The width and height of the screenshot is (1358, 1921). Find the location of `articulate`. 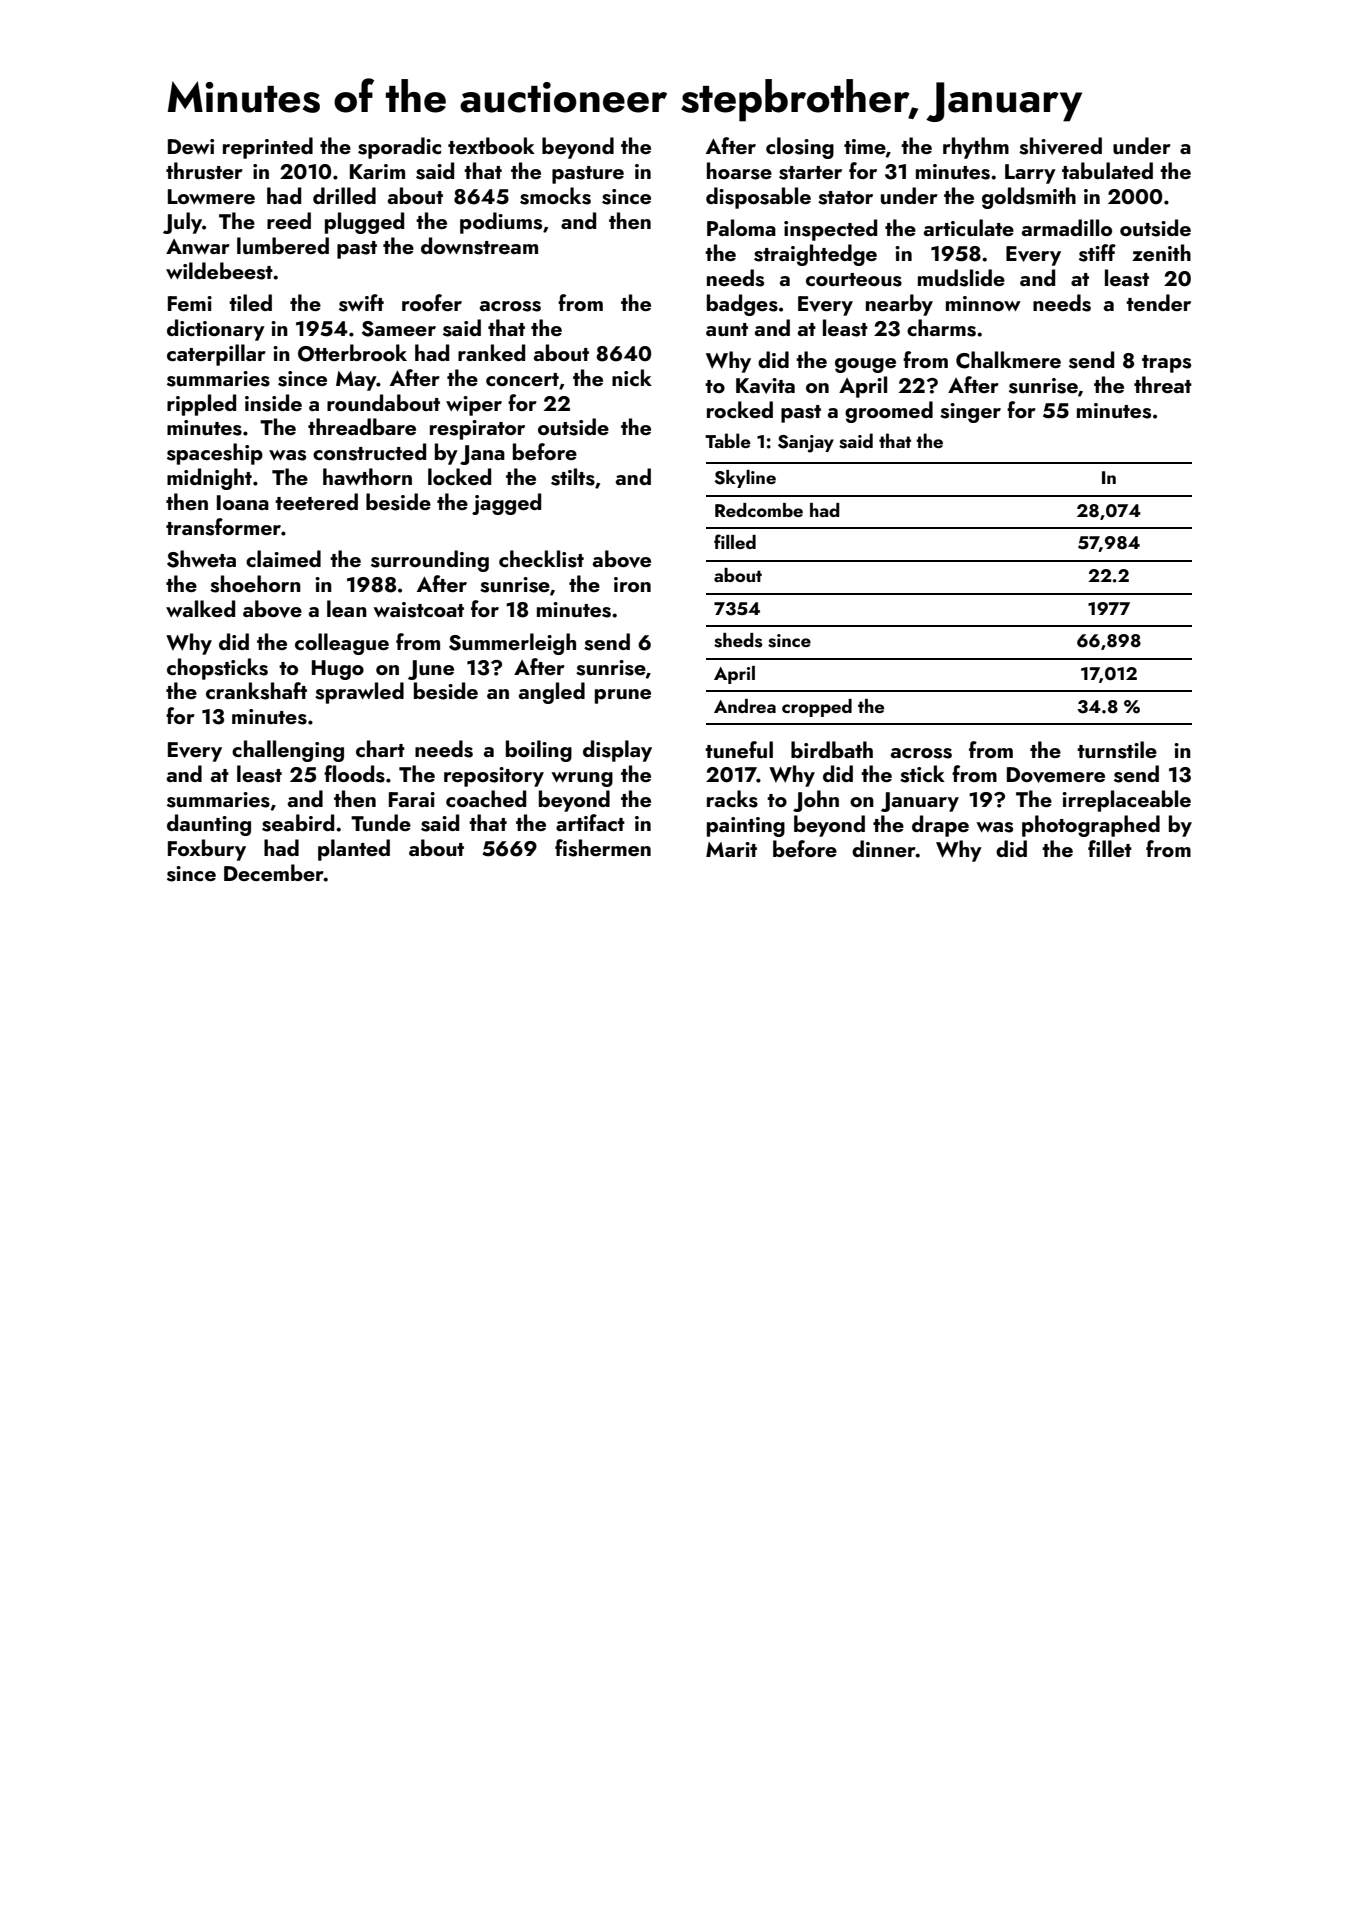

articulate is located at coordinates (969, 227).
